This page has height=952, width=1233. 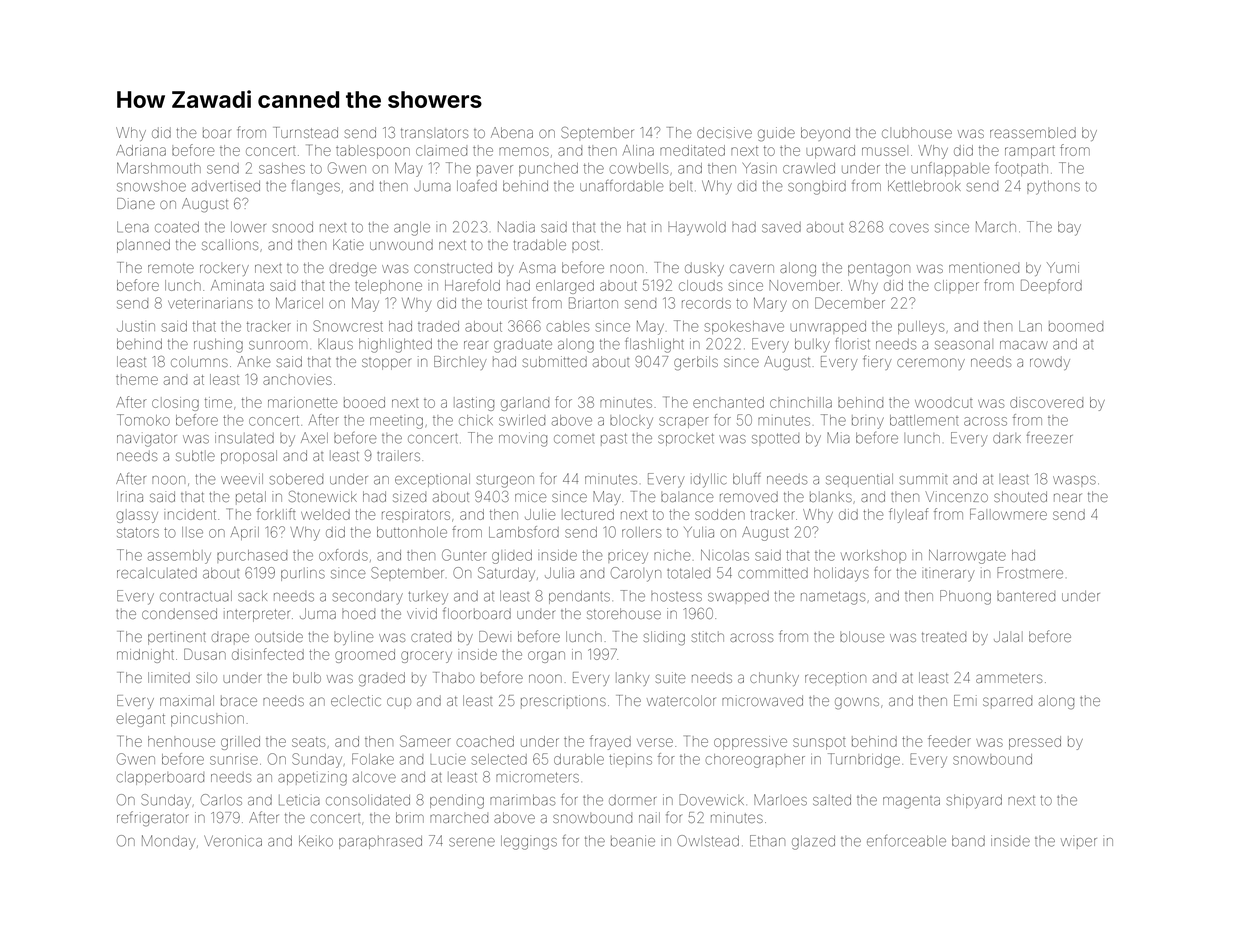 I want to click on near, so click(x=1068, y=497).
